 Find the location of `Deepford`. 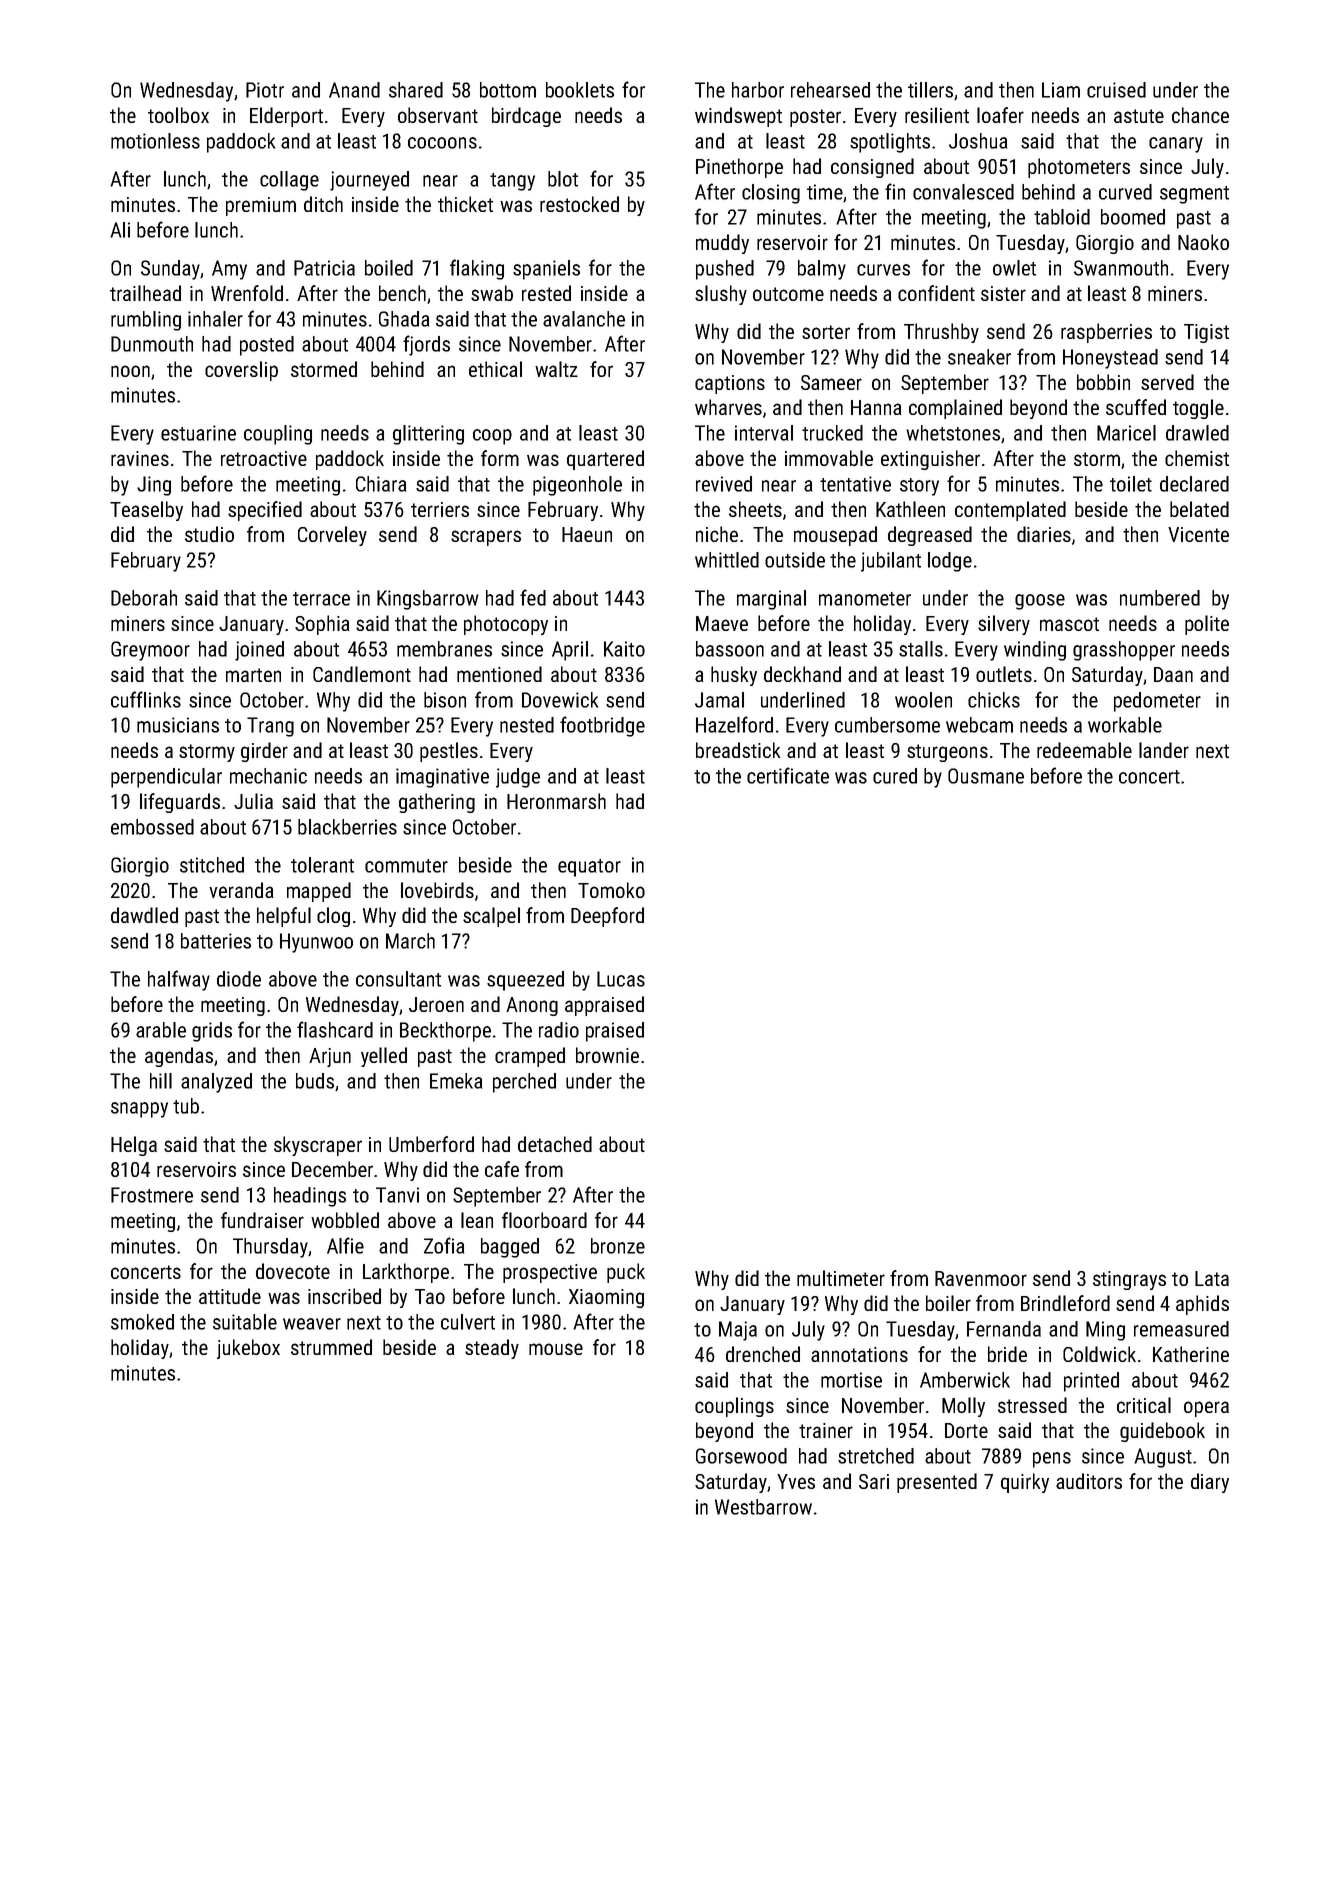

Deepford is located at coordinates (607, 917).
